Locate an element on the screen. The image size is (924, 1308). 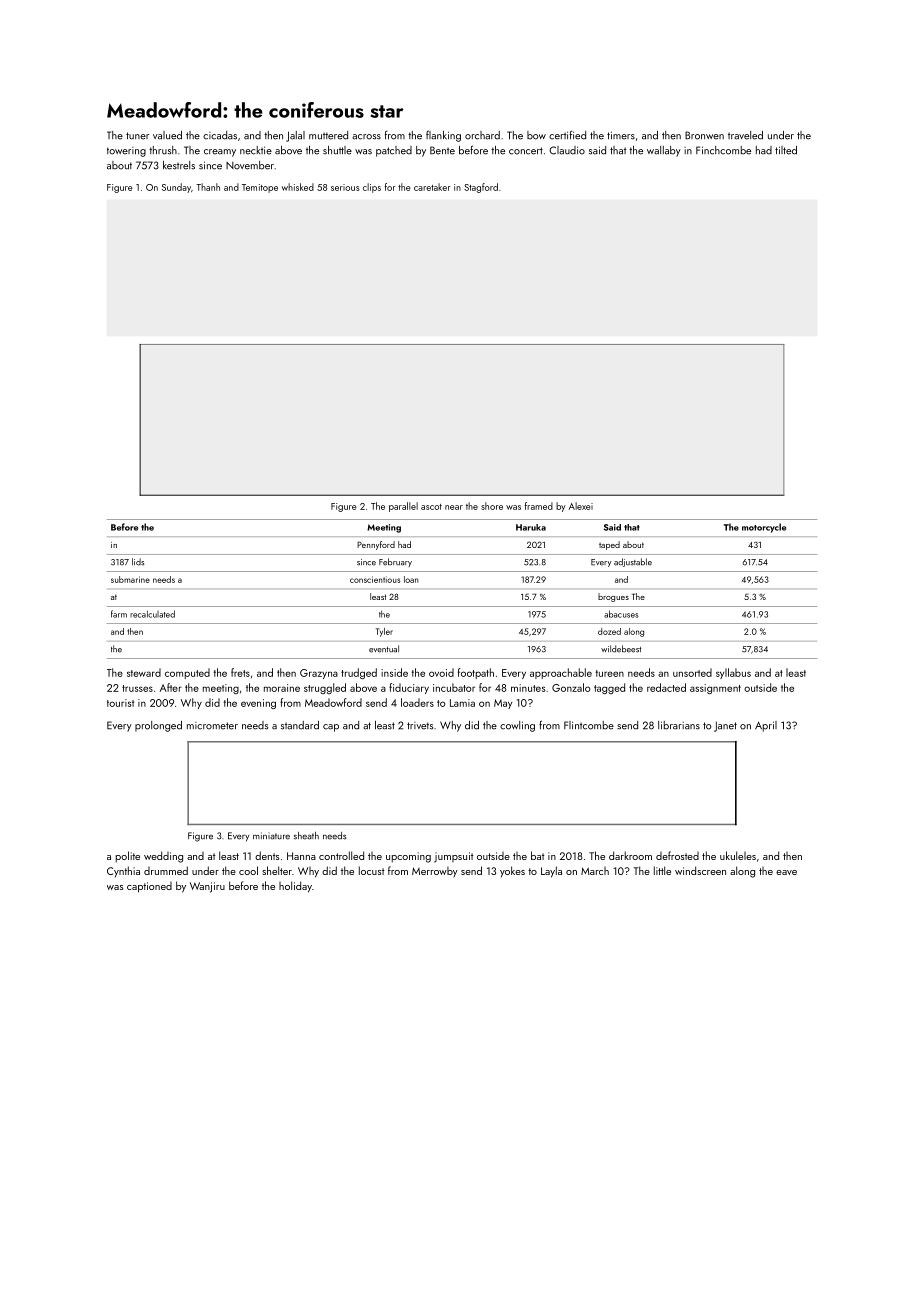
yokes is located at coordinates (512, 871).
